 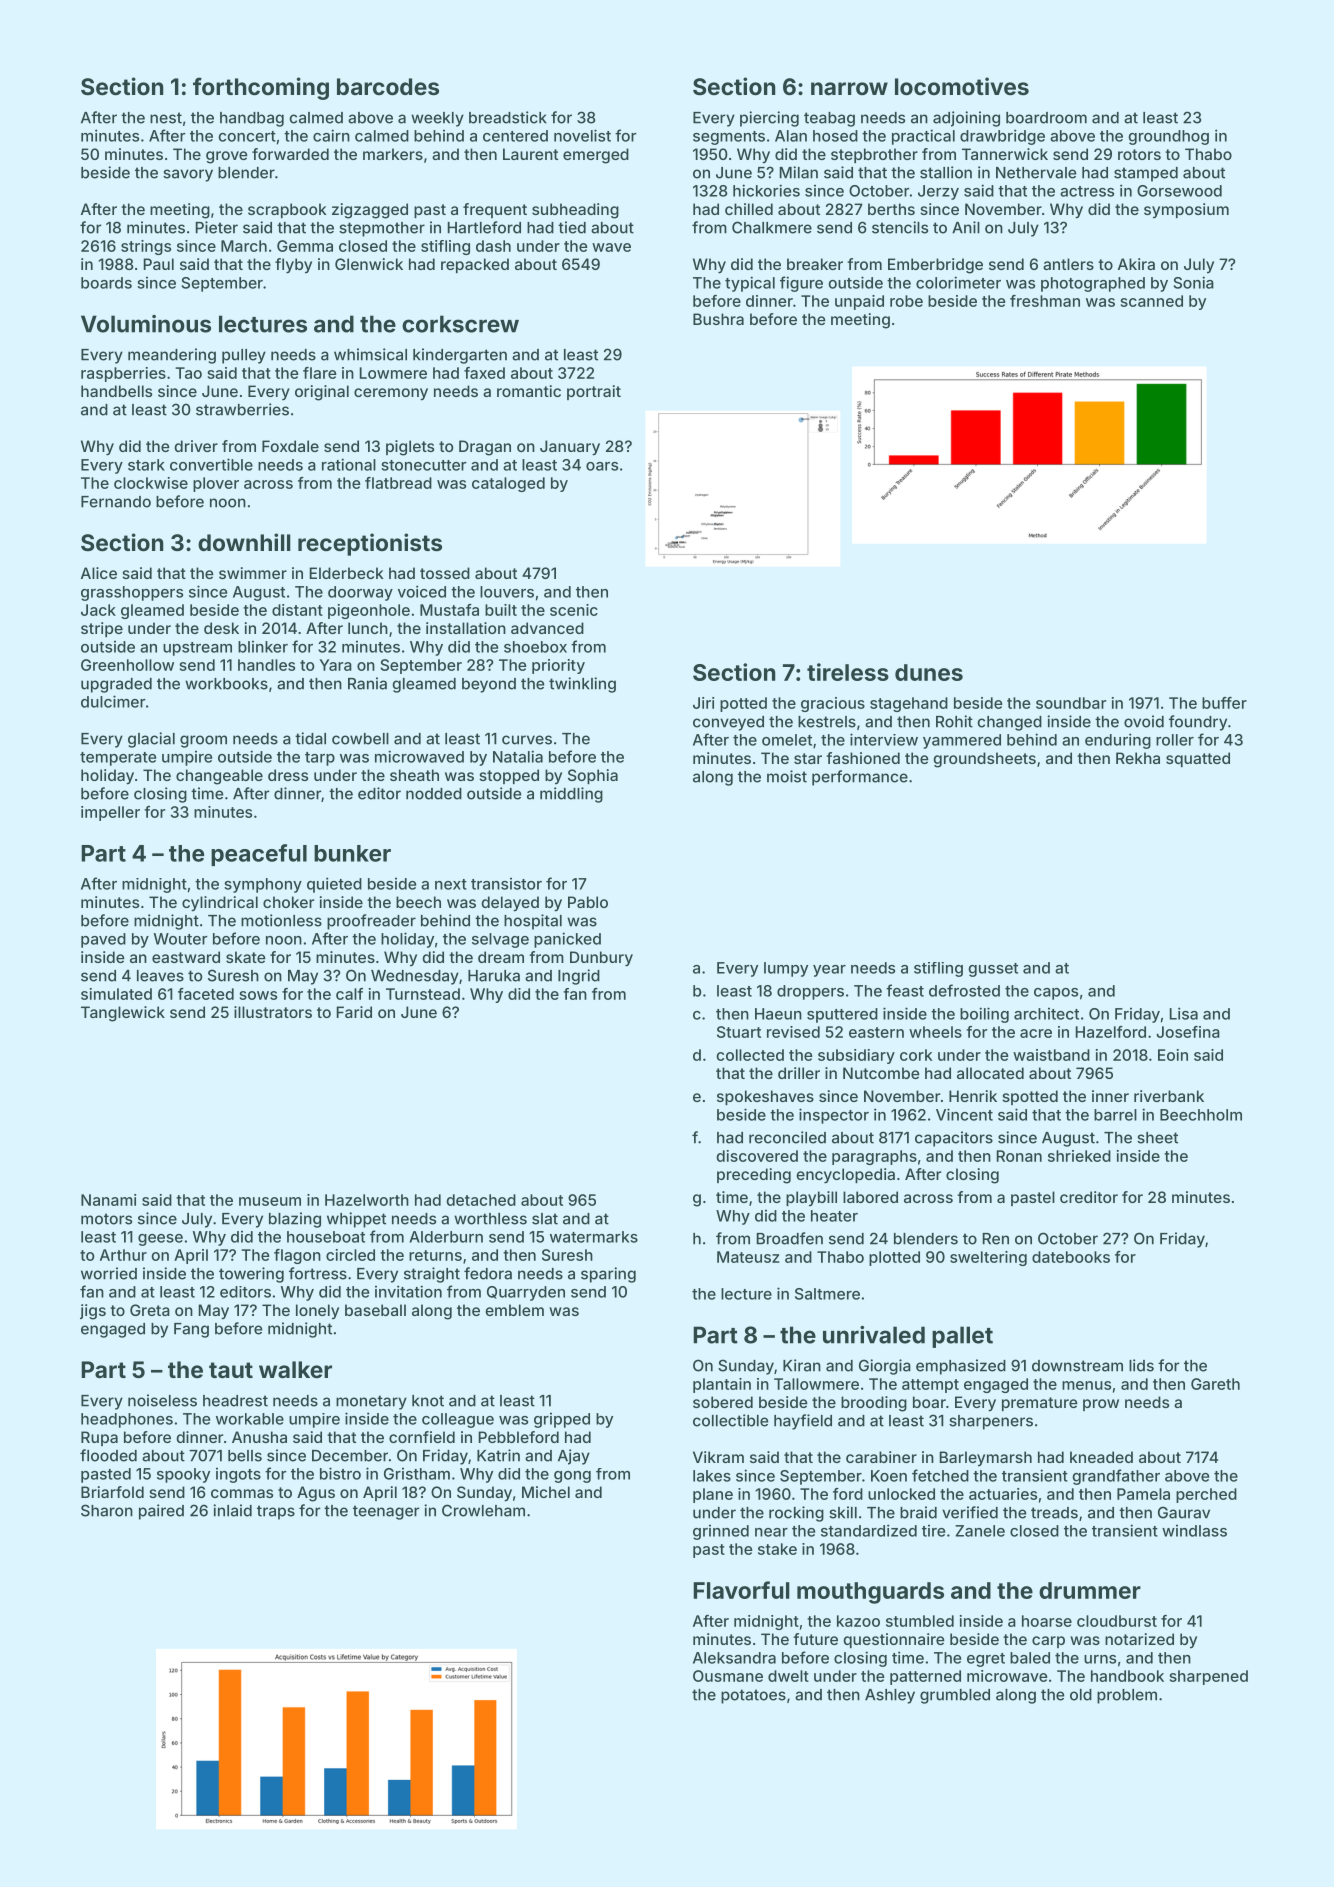 I want to click on cairn, so click(x=331, y=135).
